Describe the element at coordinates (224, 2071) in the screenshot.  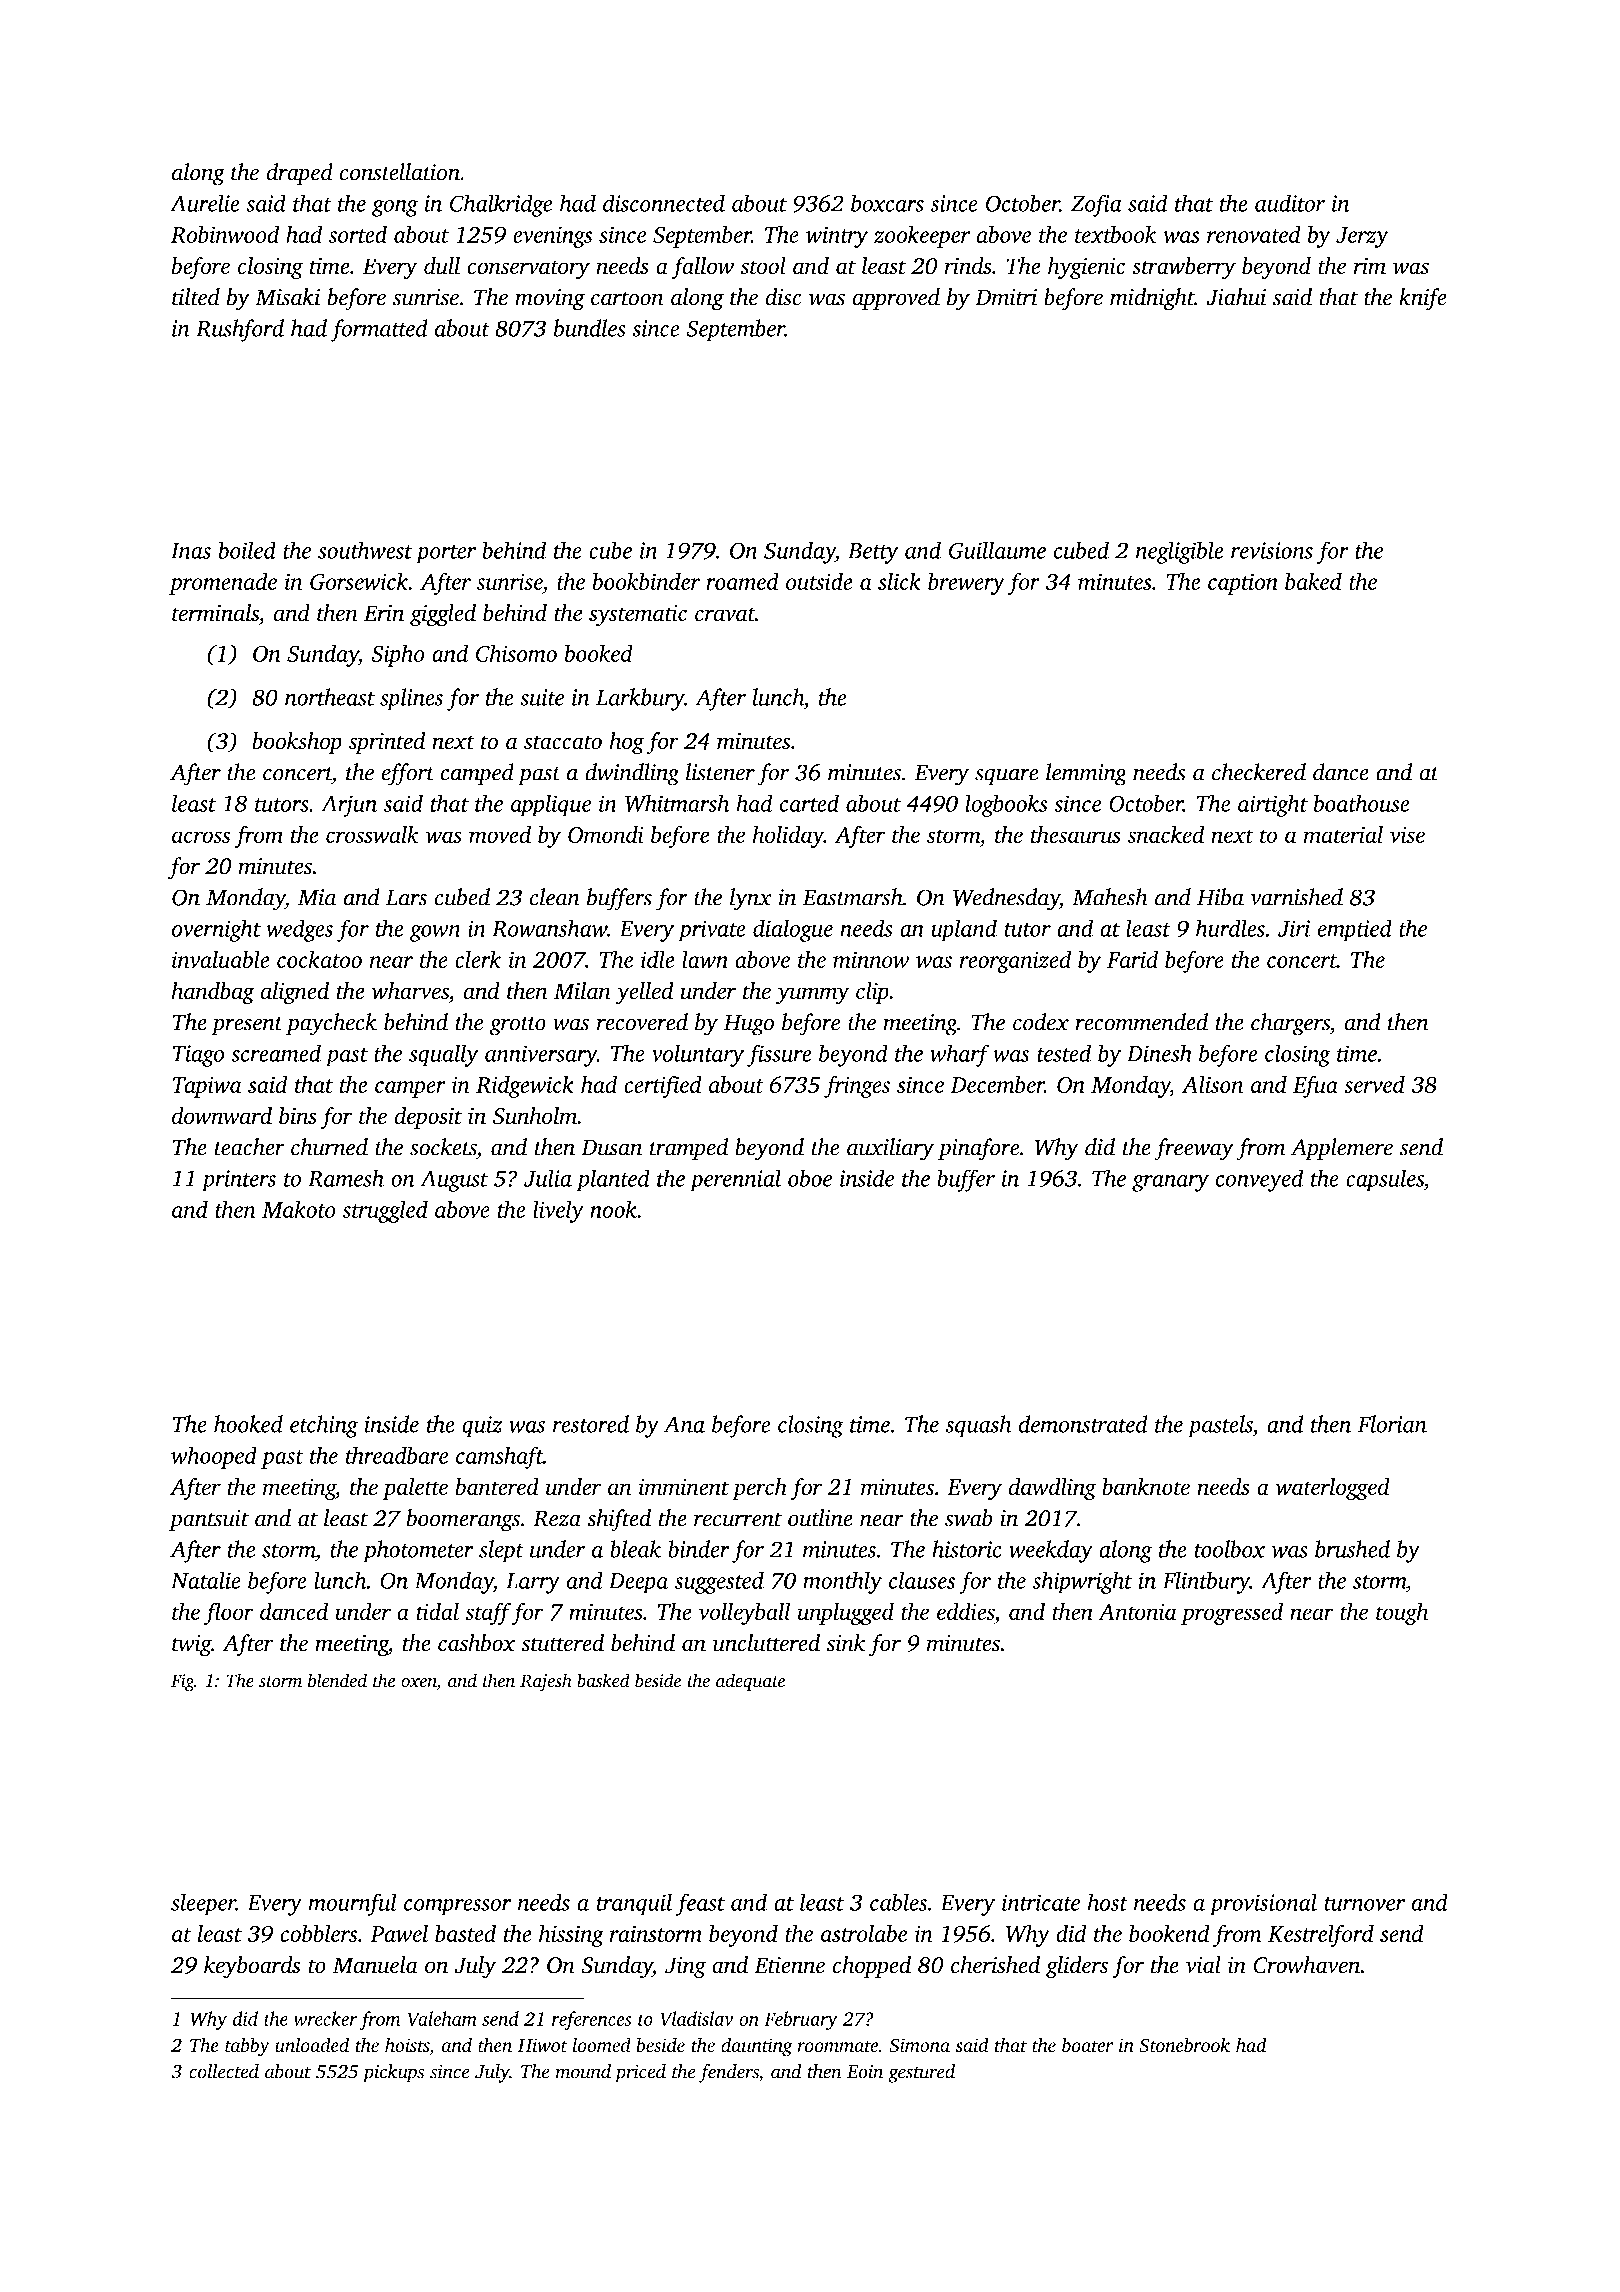
I see `collected` at that location.
